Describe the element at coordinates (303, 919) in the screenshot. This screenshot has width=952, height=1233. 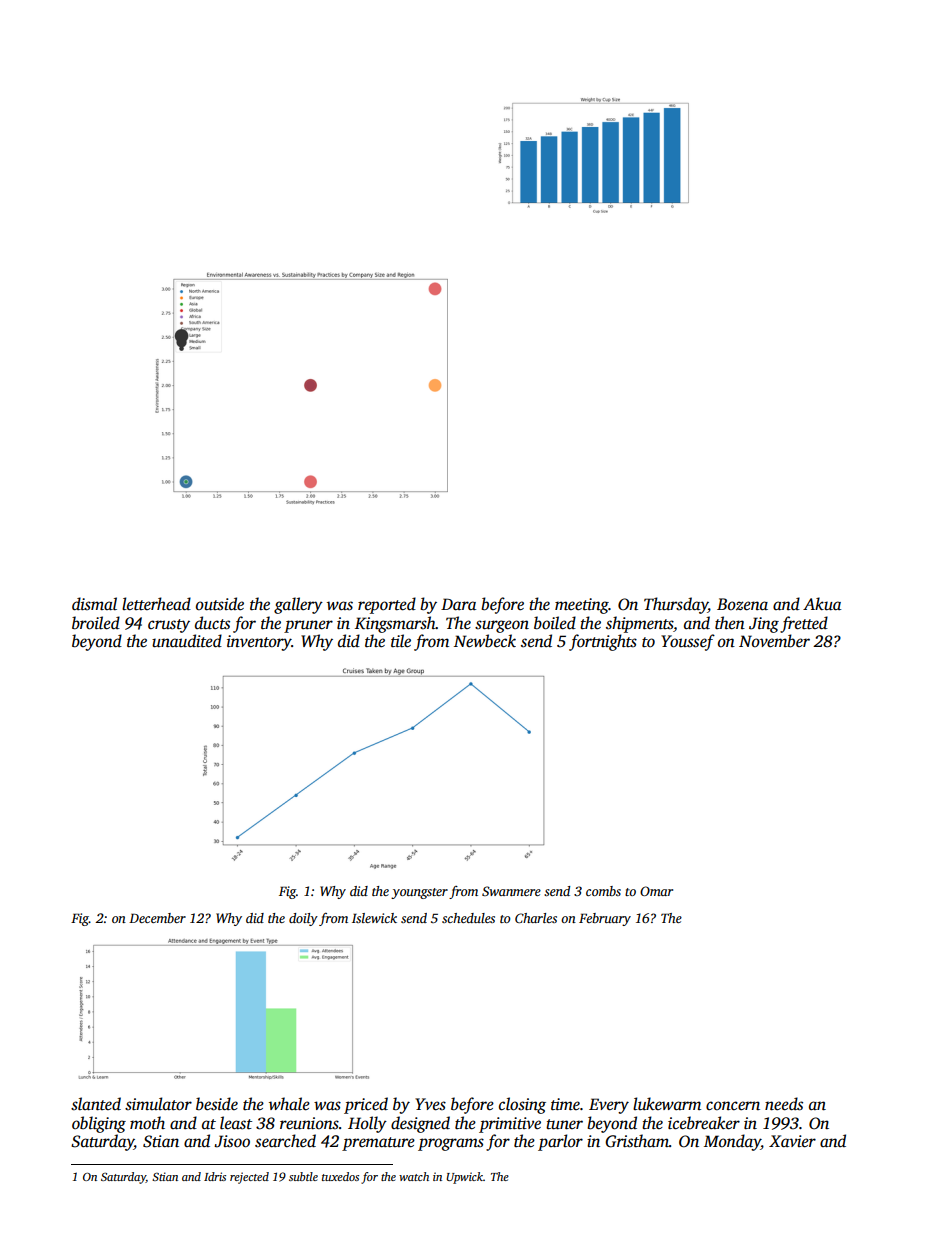
I see `doily` at that location.
